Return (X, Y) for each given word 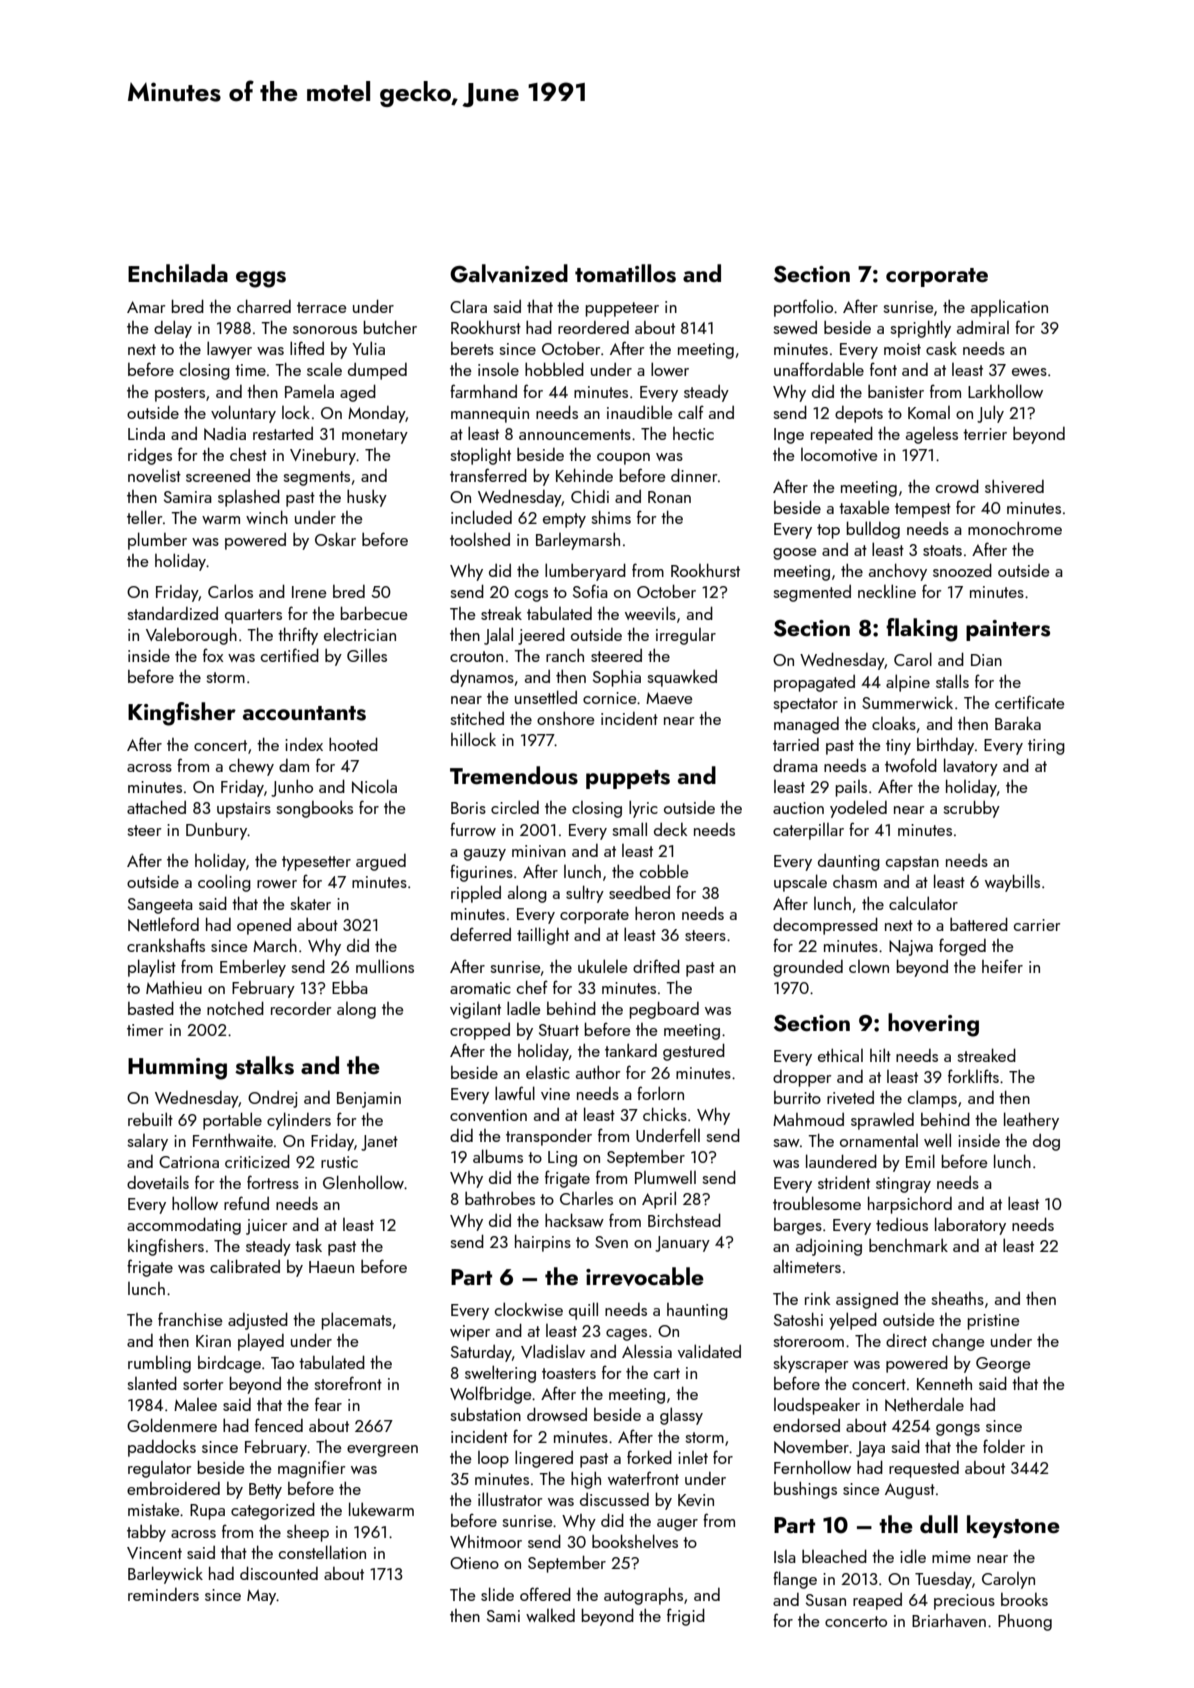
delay (173, 329)
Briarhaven (949, 1620)
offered (545, 1594)
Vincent (154, 1553)
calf (691, 412)
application (1009, 308)
